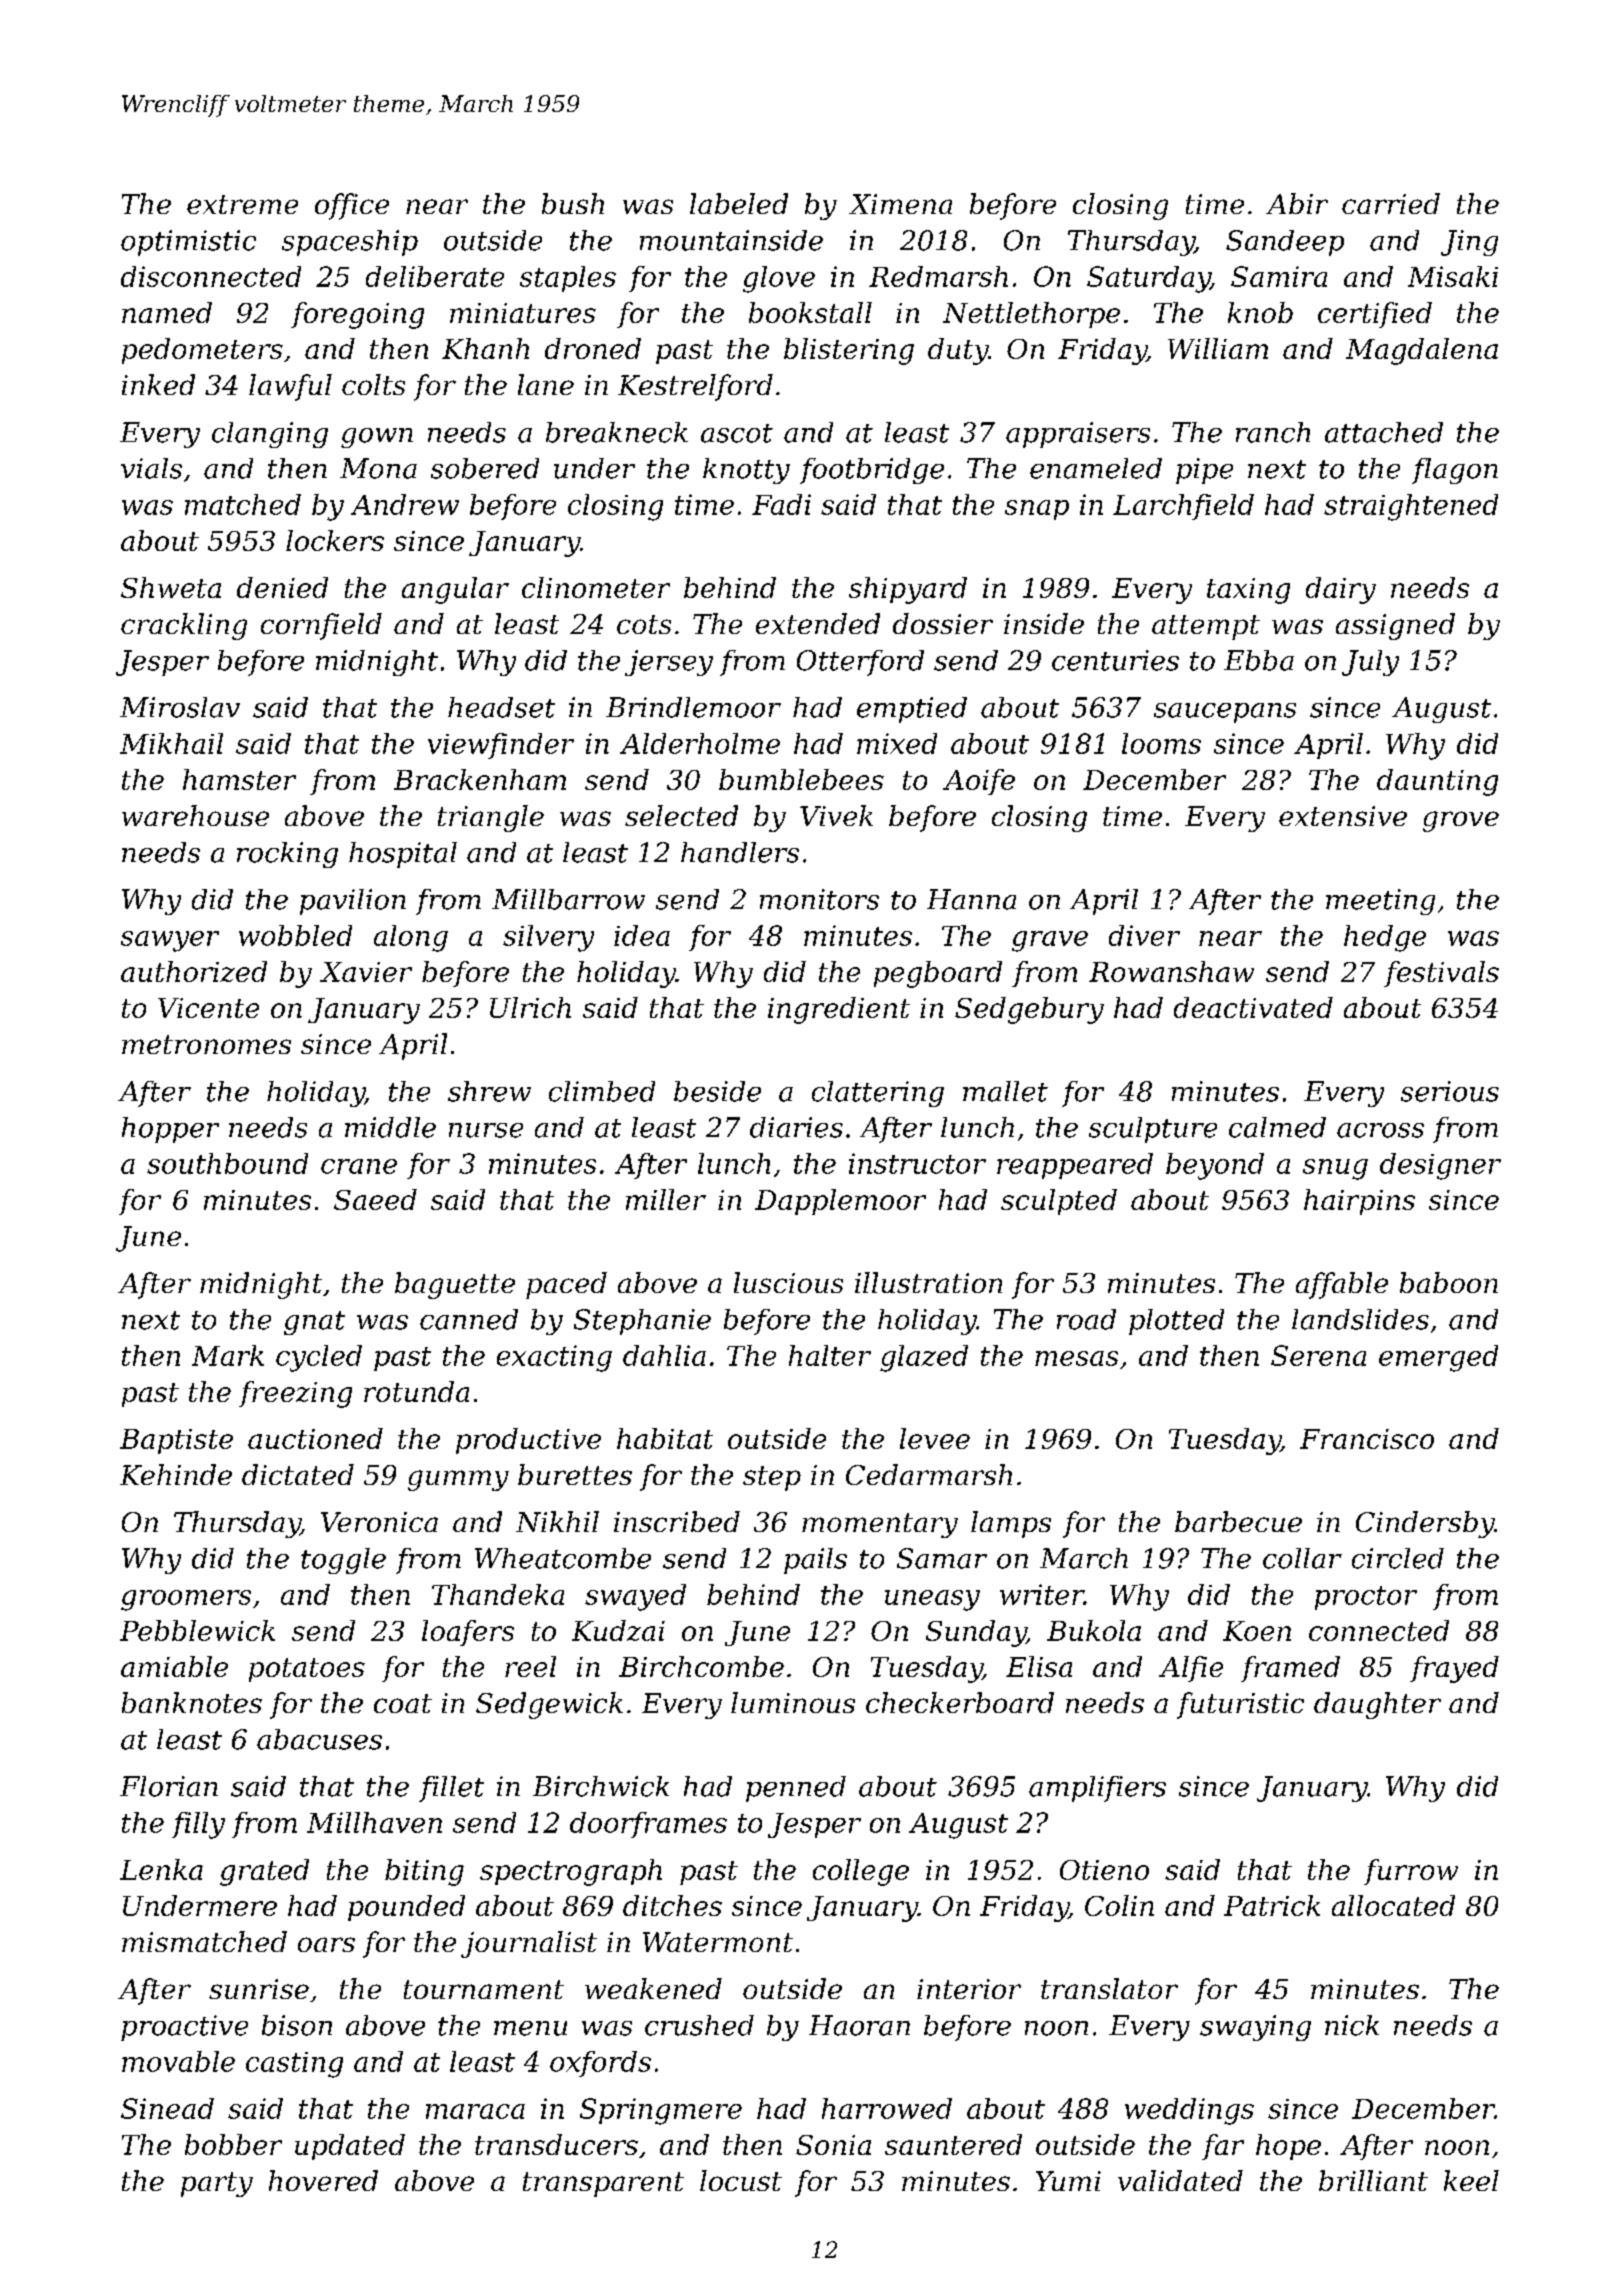 This page has width=1620, height=2292. Describe the element at coordinates (184, 626) in the page. I see `crackling` at that location.
